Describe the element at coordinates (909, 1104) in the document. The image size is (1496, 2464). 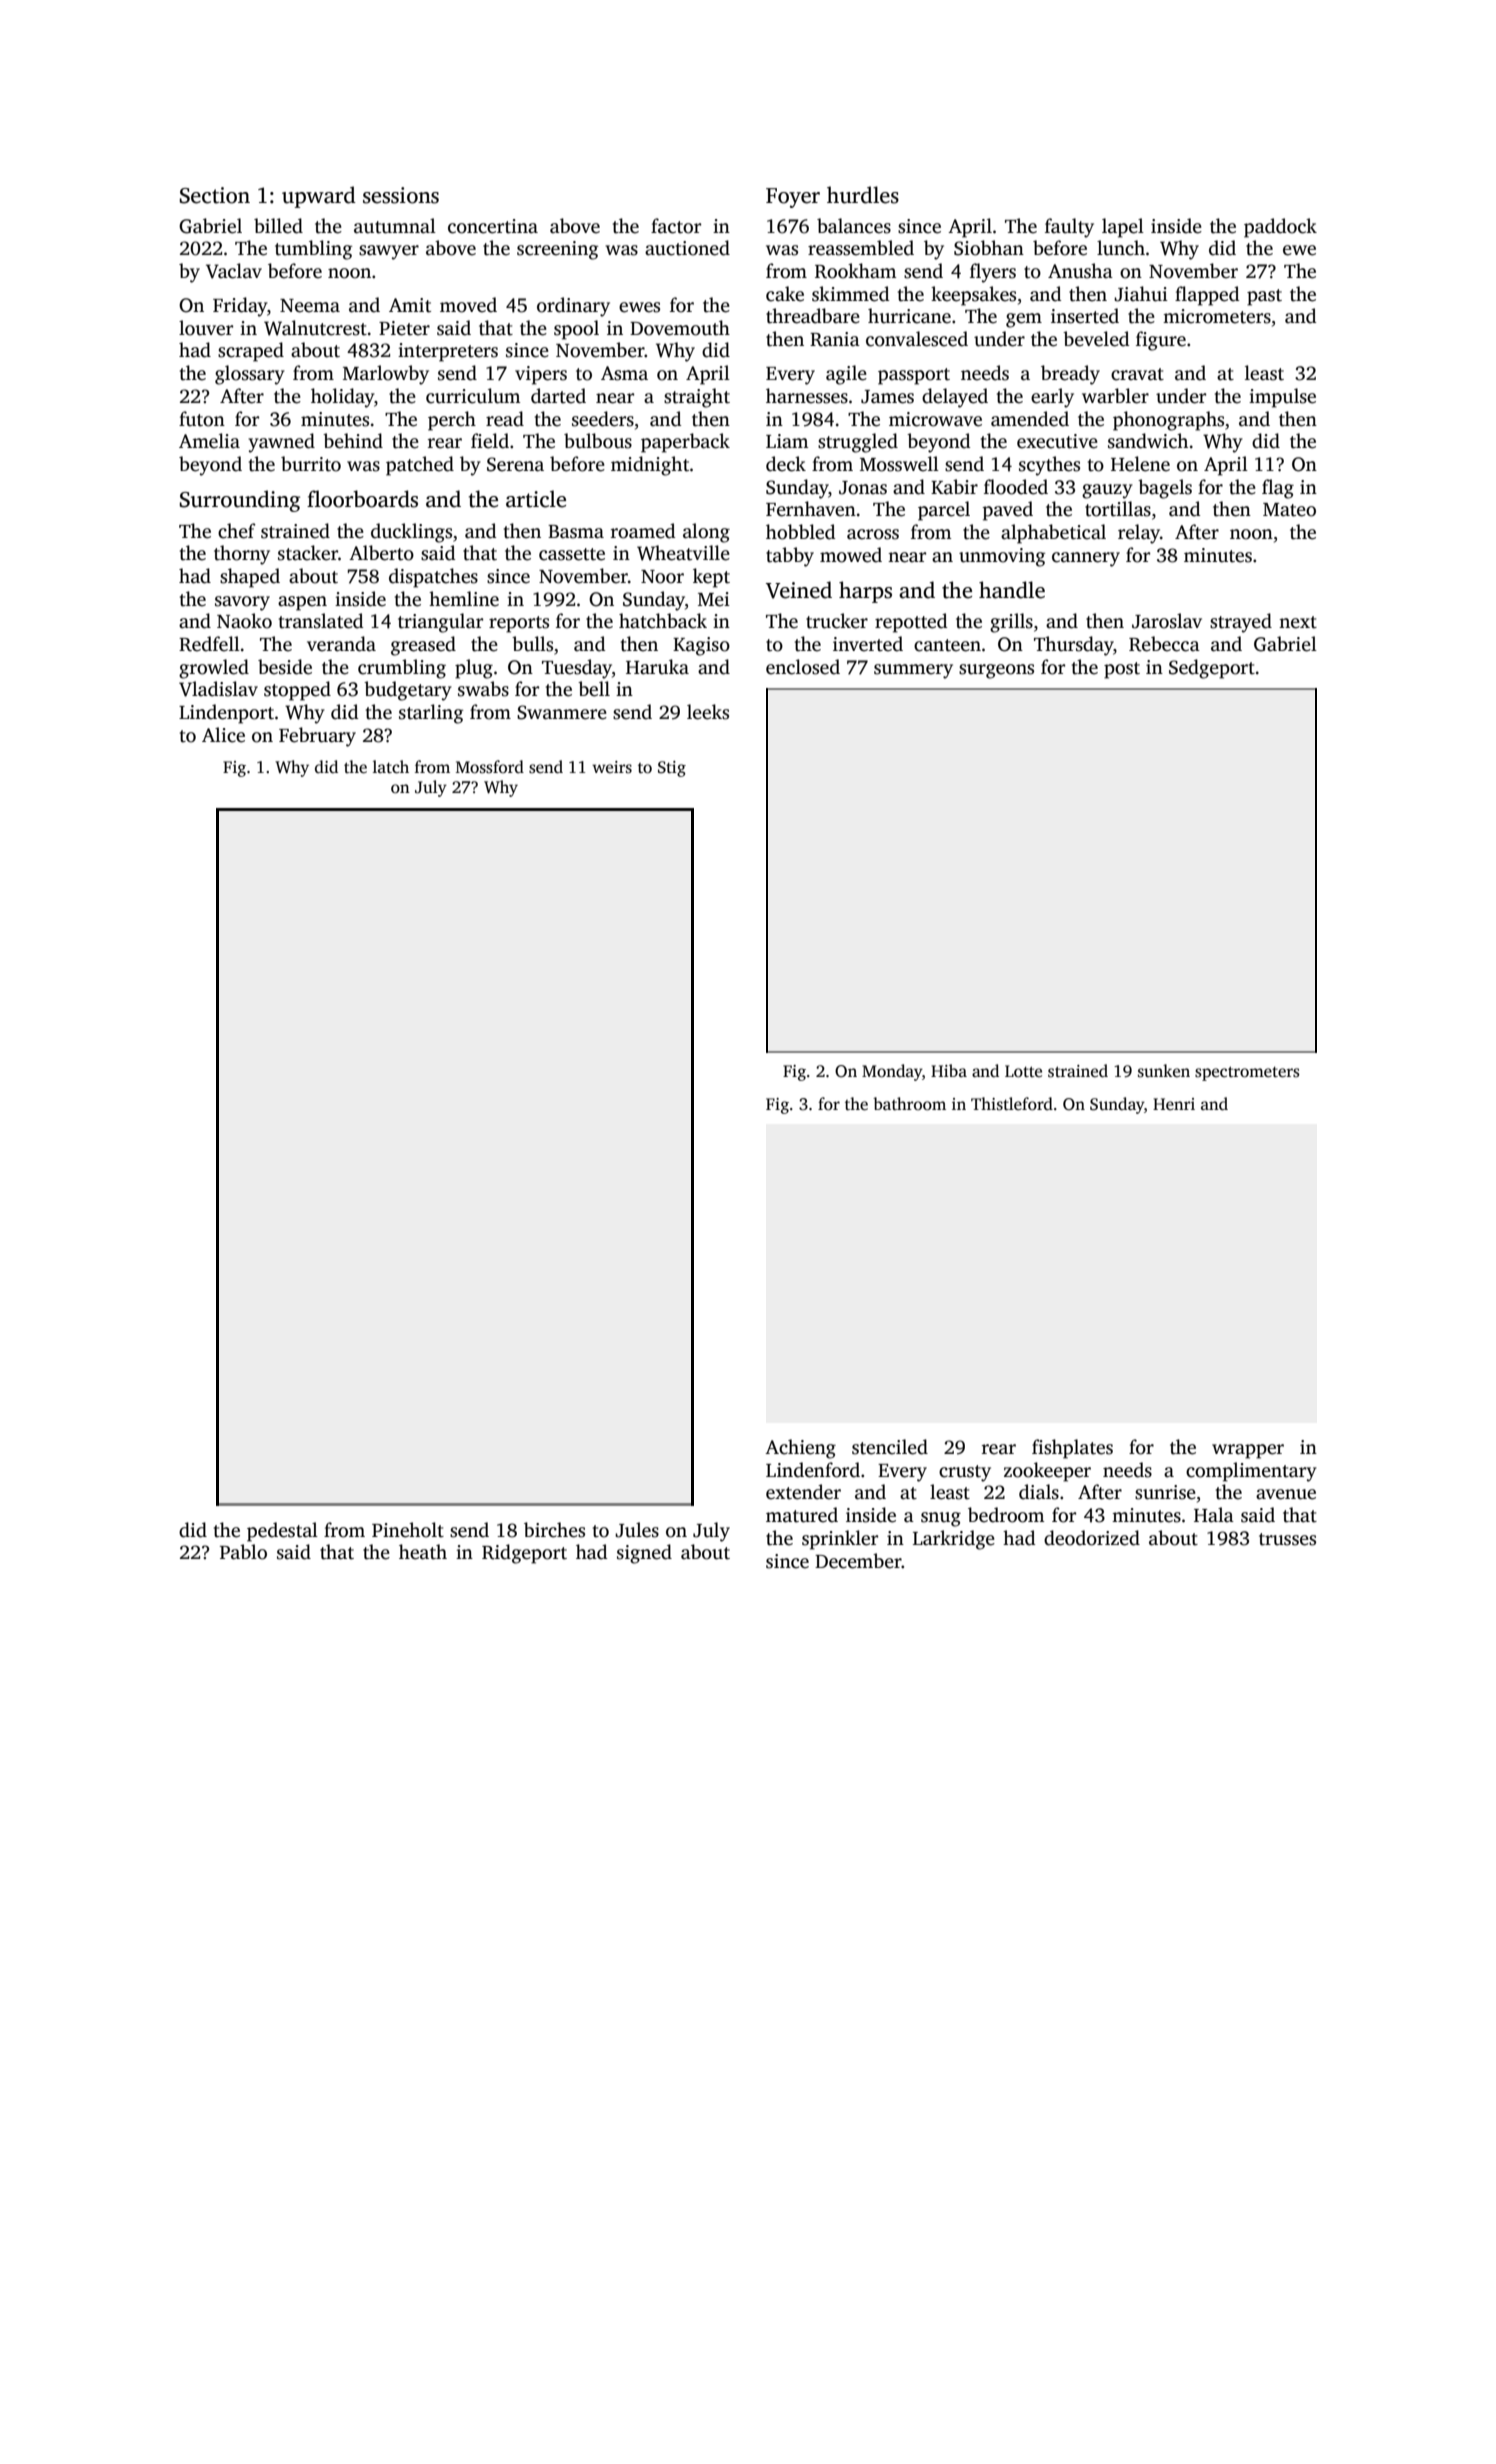
I see `bathroom` at that location.
